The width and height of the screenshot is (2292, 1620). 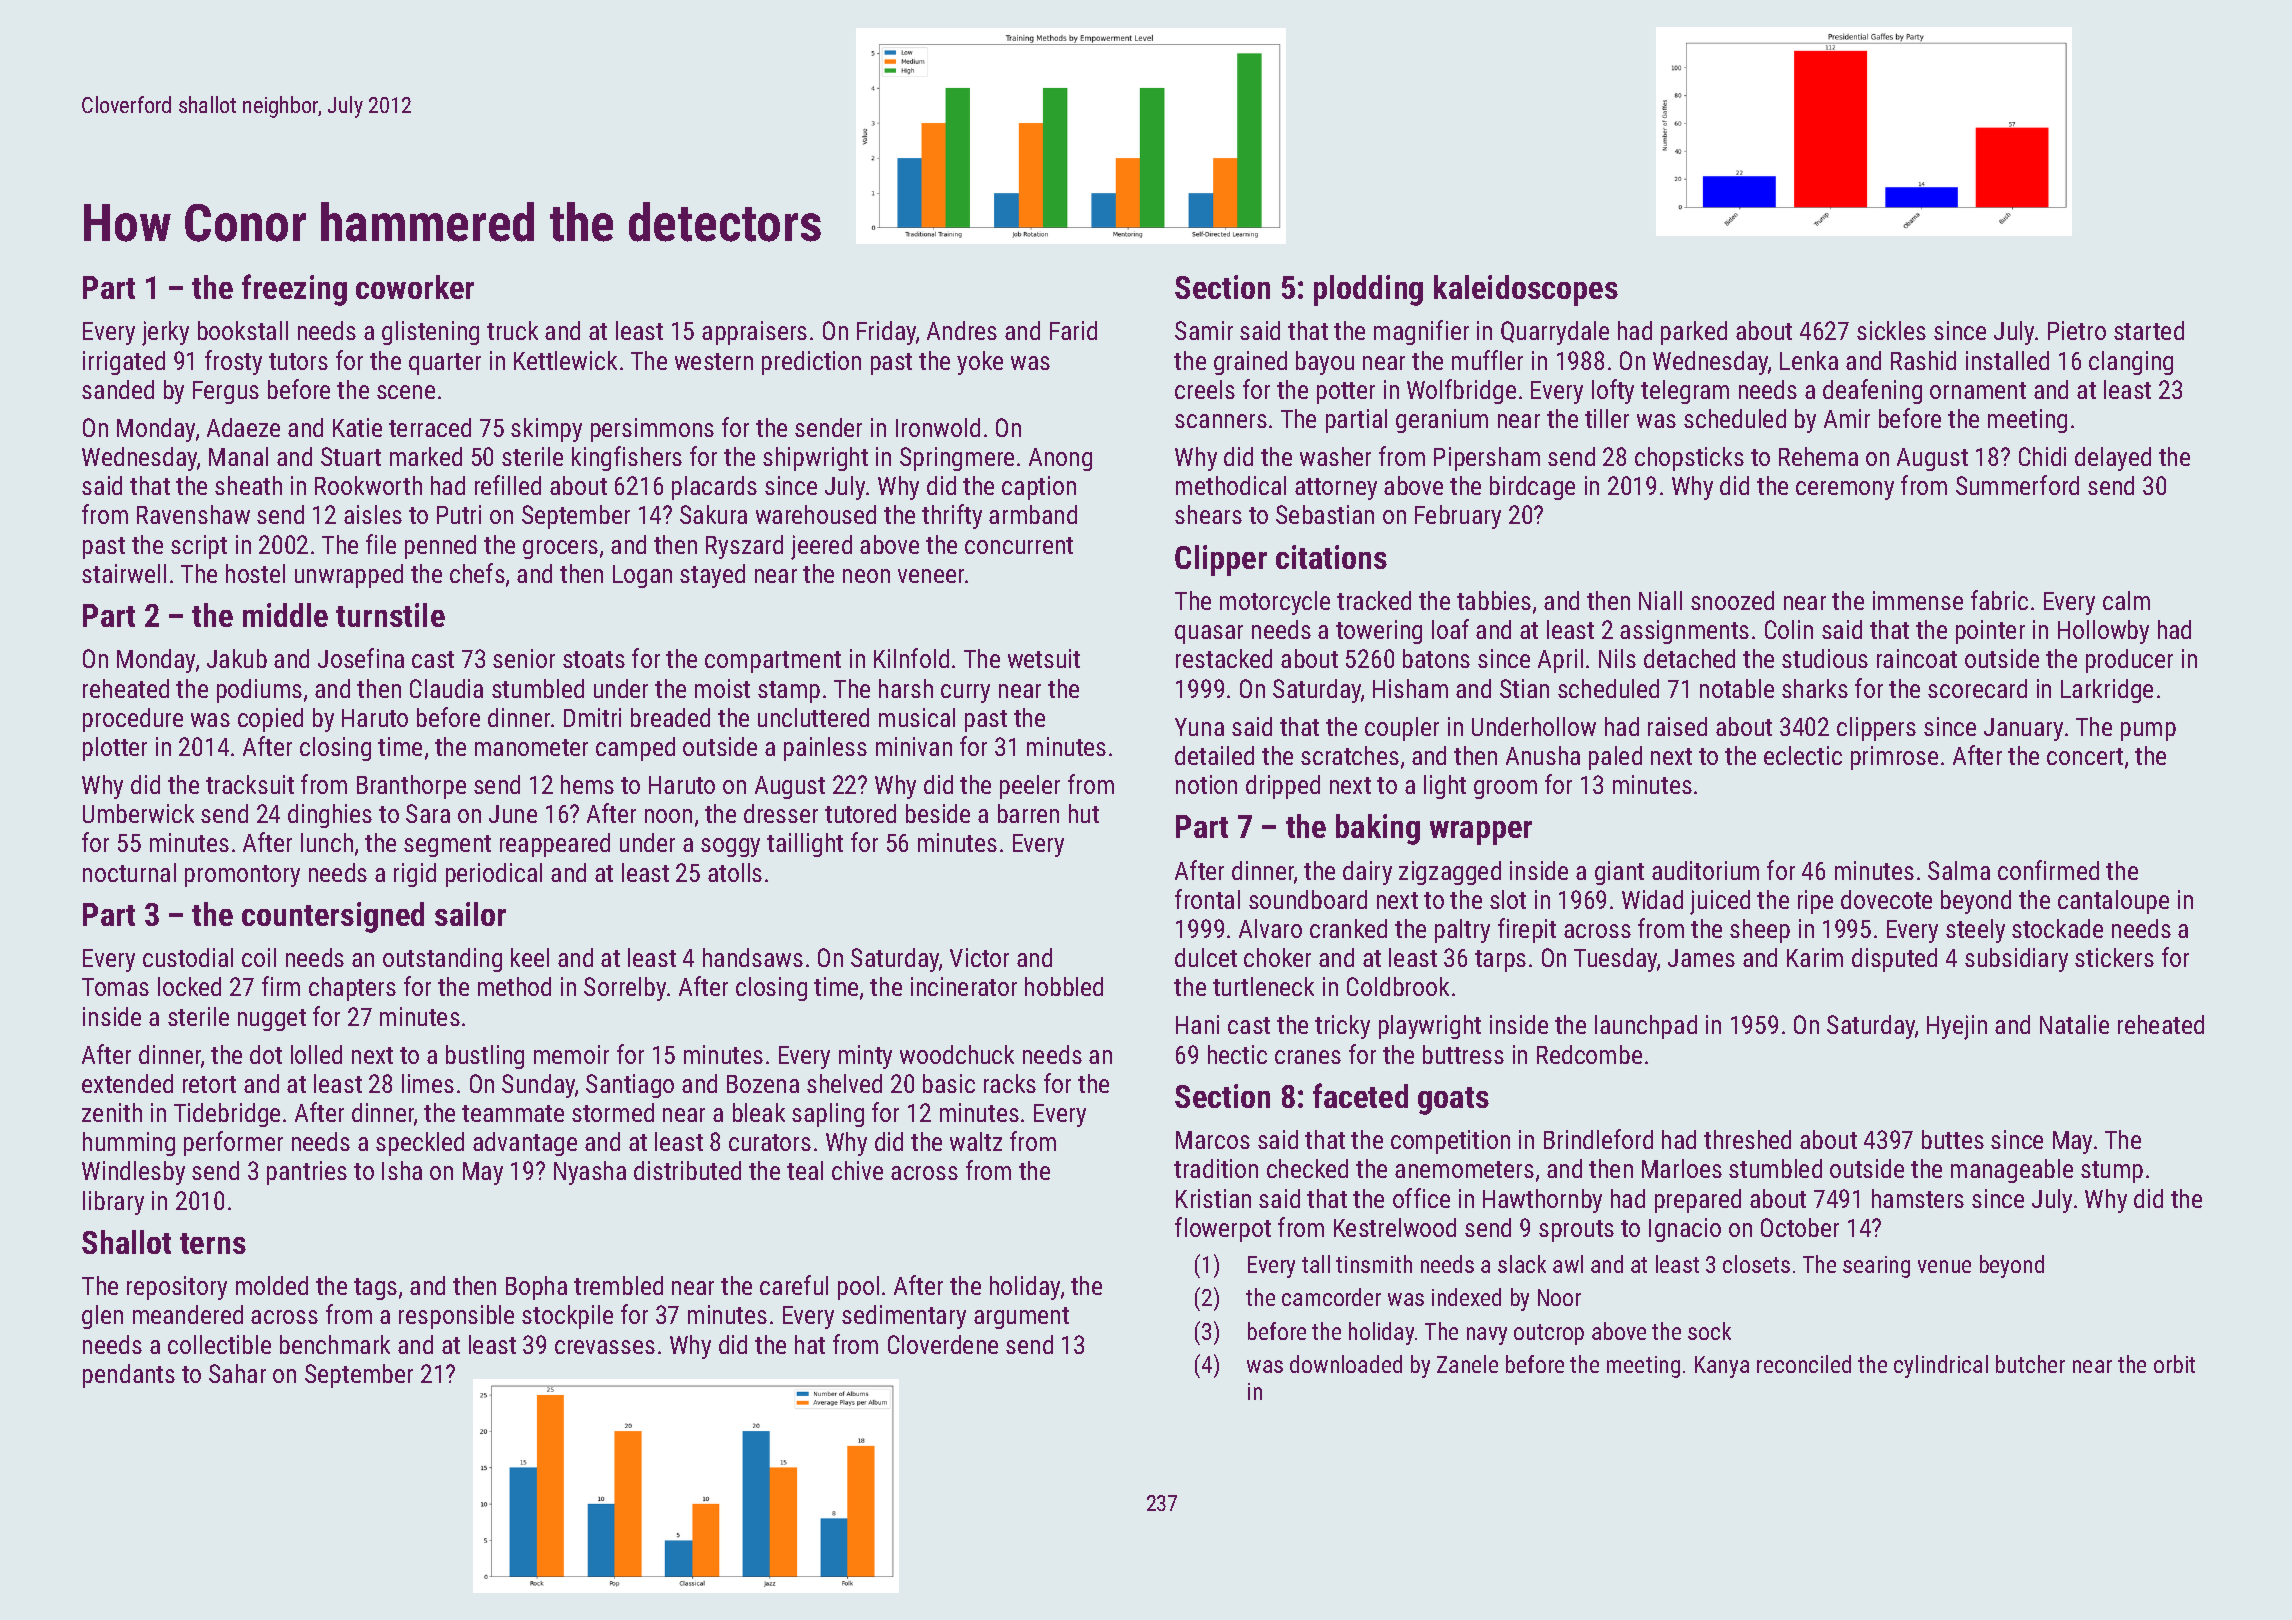 I want to click on Kettlewick, so click(x=565, y=360).
